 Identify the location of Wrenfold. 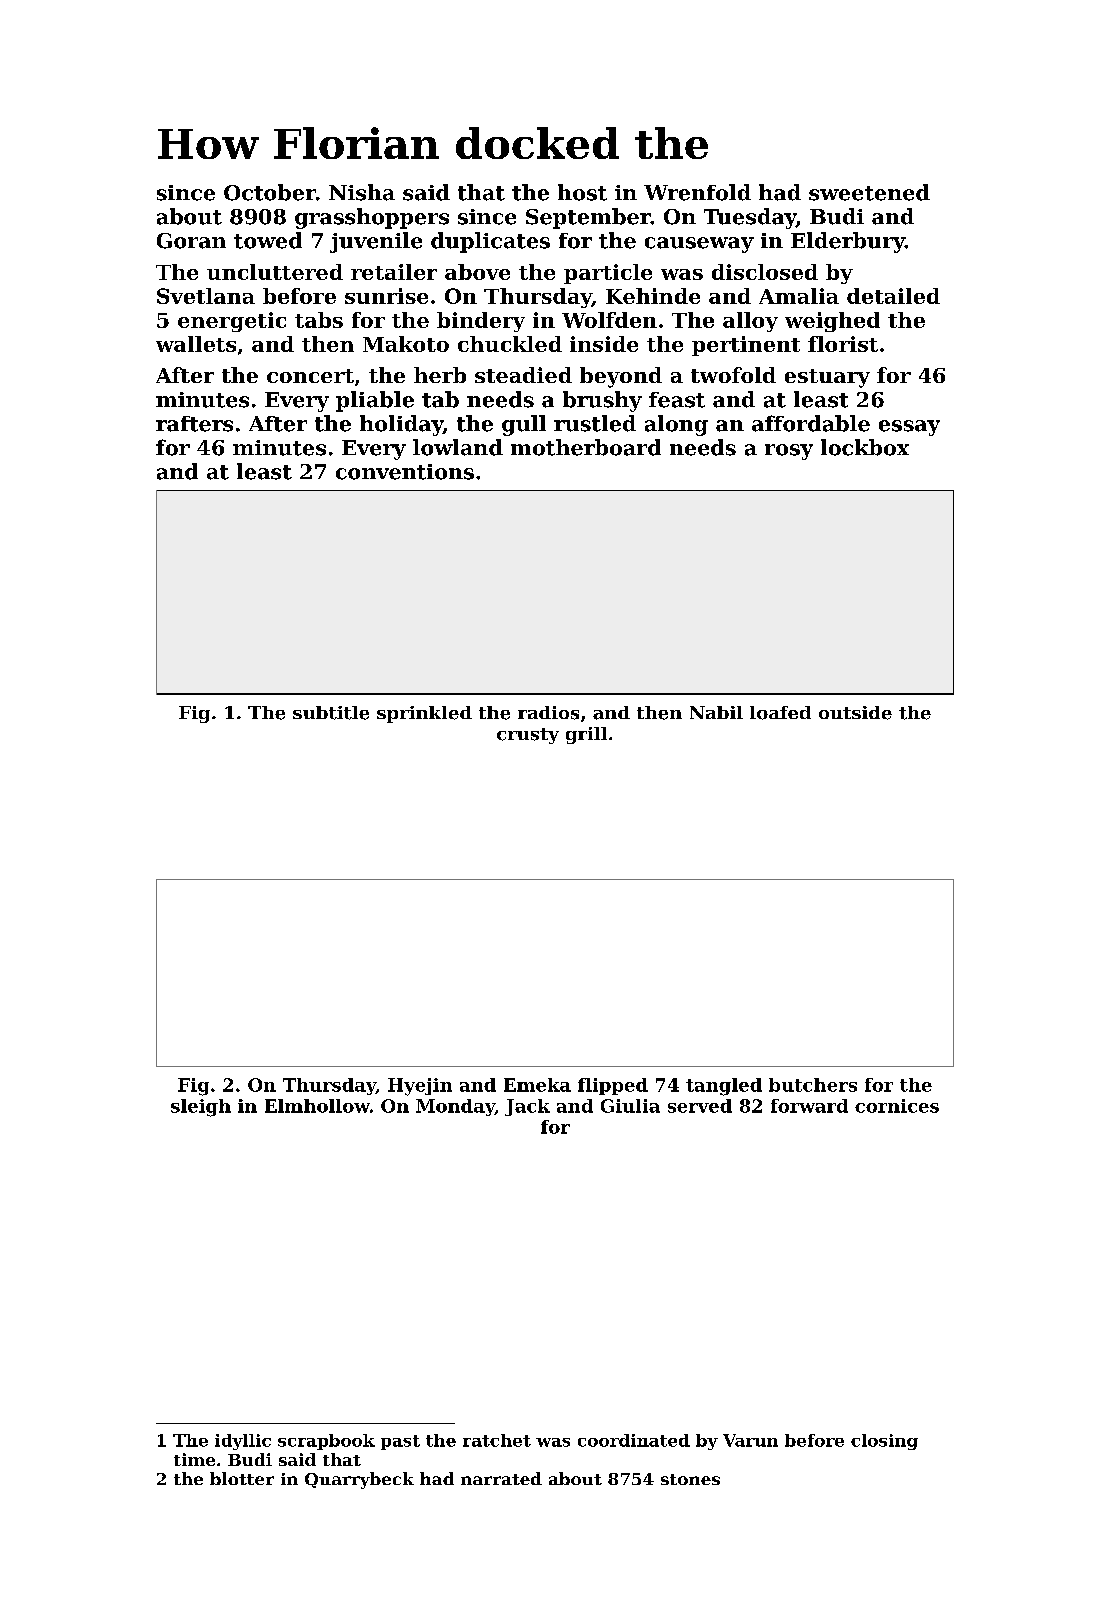
(697, 192).
